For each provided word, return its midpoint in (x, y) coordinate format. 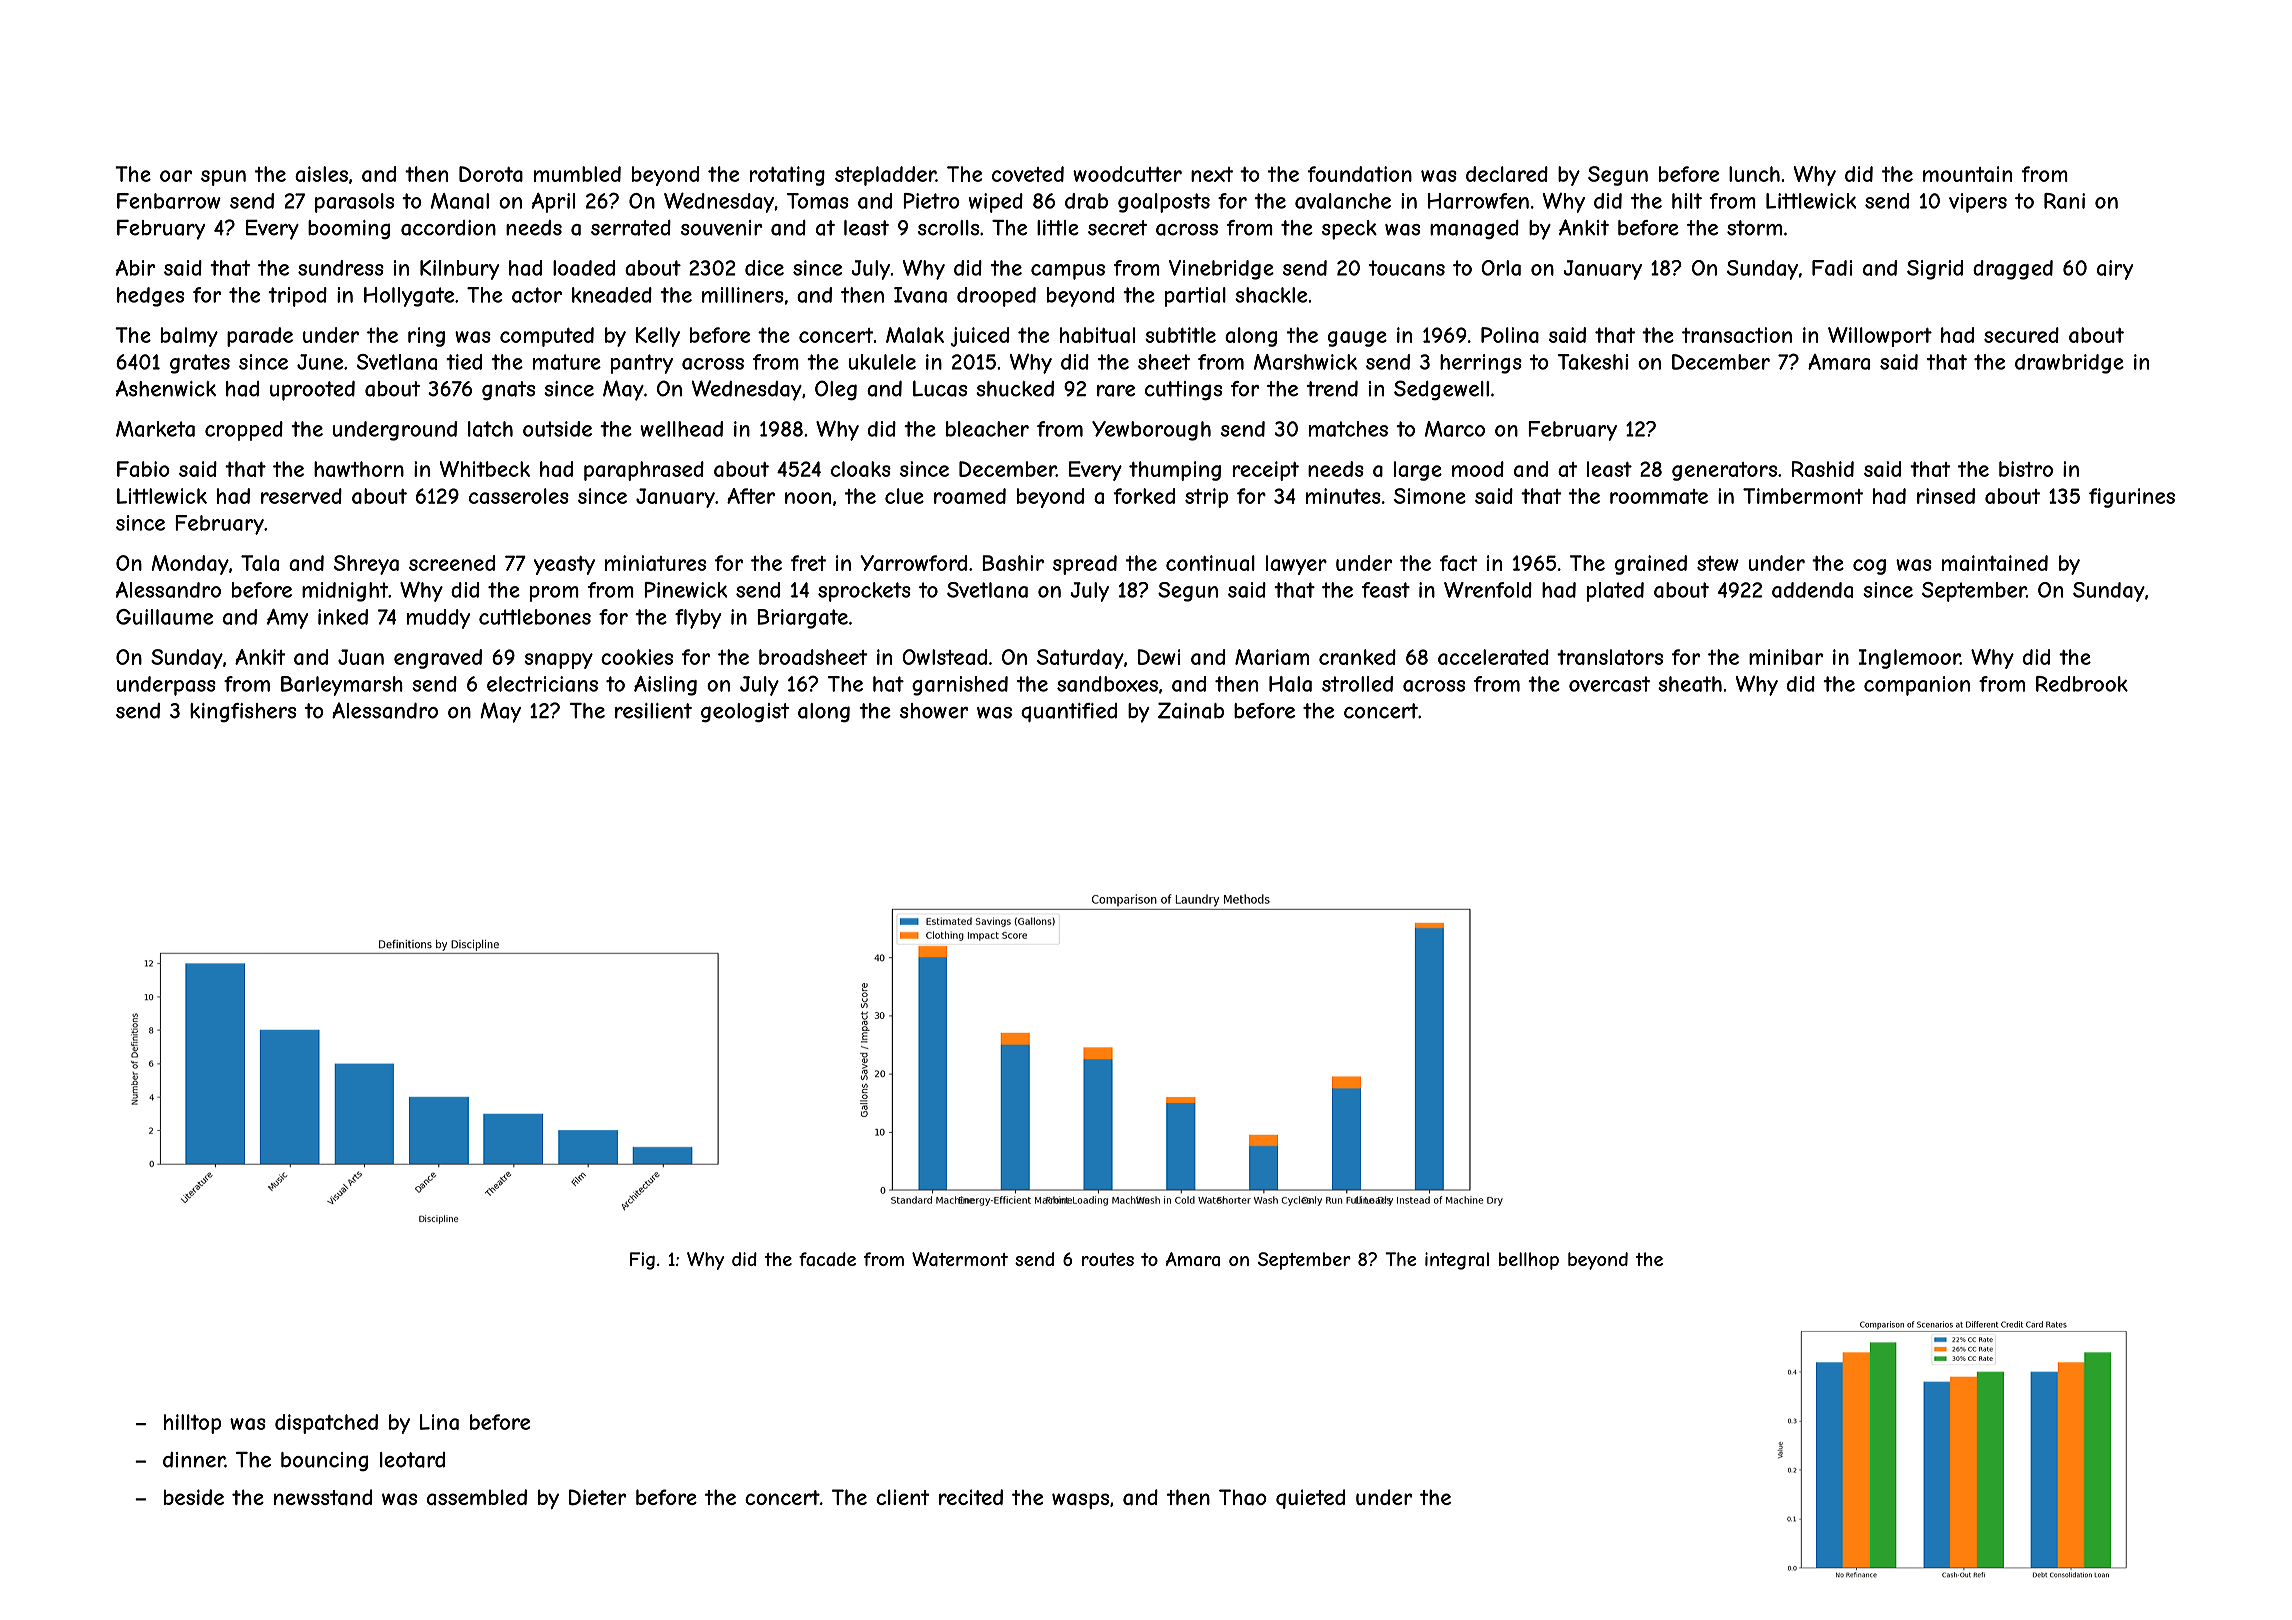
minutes (1343, 496)
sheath (1690, 684)
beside (194, 1497)
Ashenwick (166, 388)
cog (1869, 567)
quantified (1069, 712)
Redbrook (2082, 684)
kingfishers (243, 713)
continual (1210, 563)
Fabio (143, 469)
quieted (1310, 1499)
